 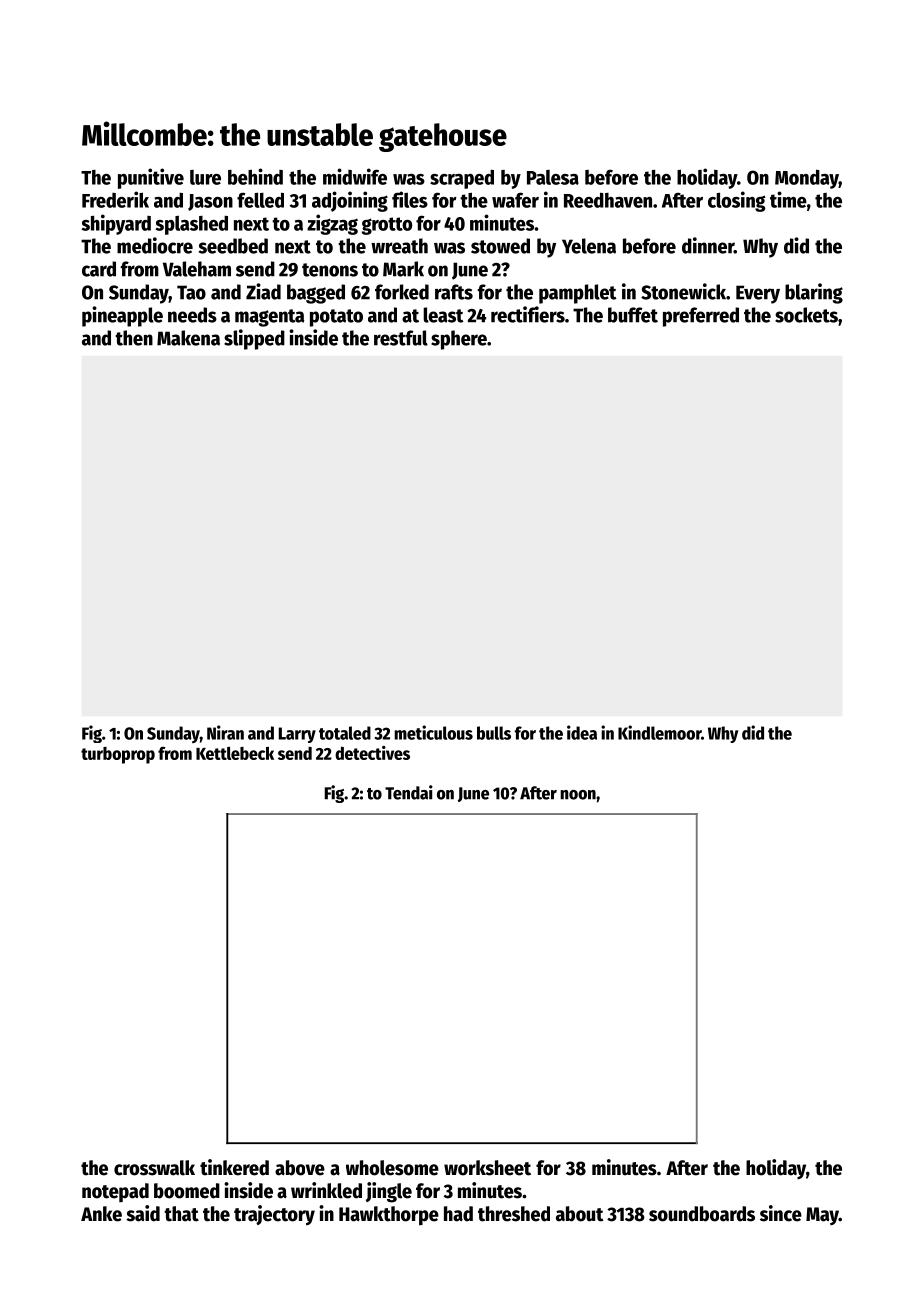 What do you see at coordinates (553, 177) in the screenshot?
I see `Palesa` at bounding box center [553, 177].
